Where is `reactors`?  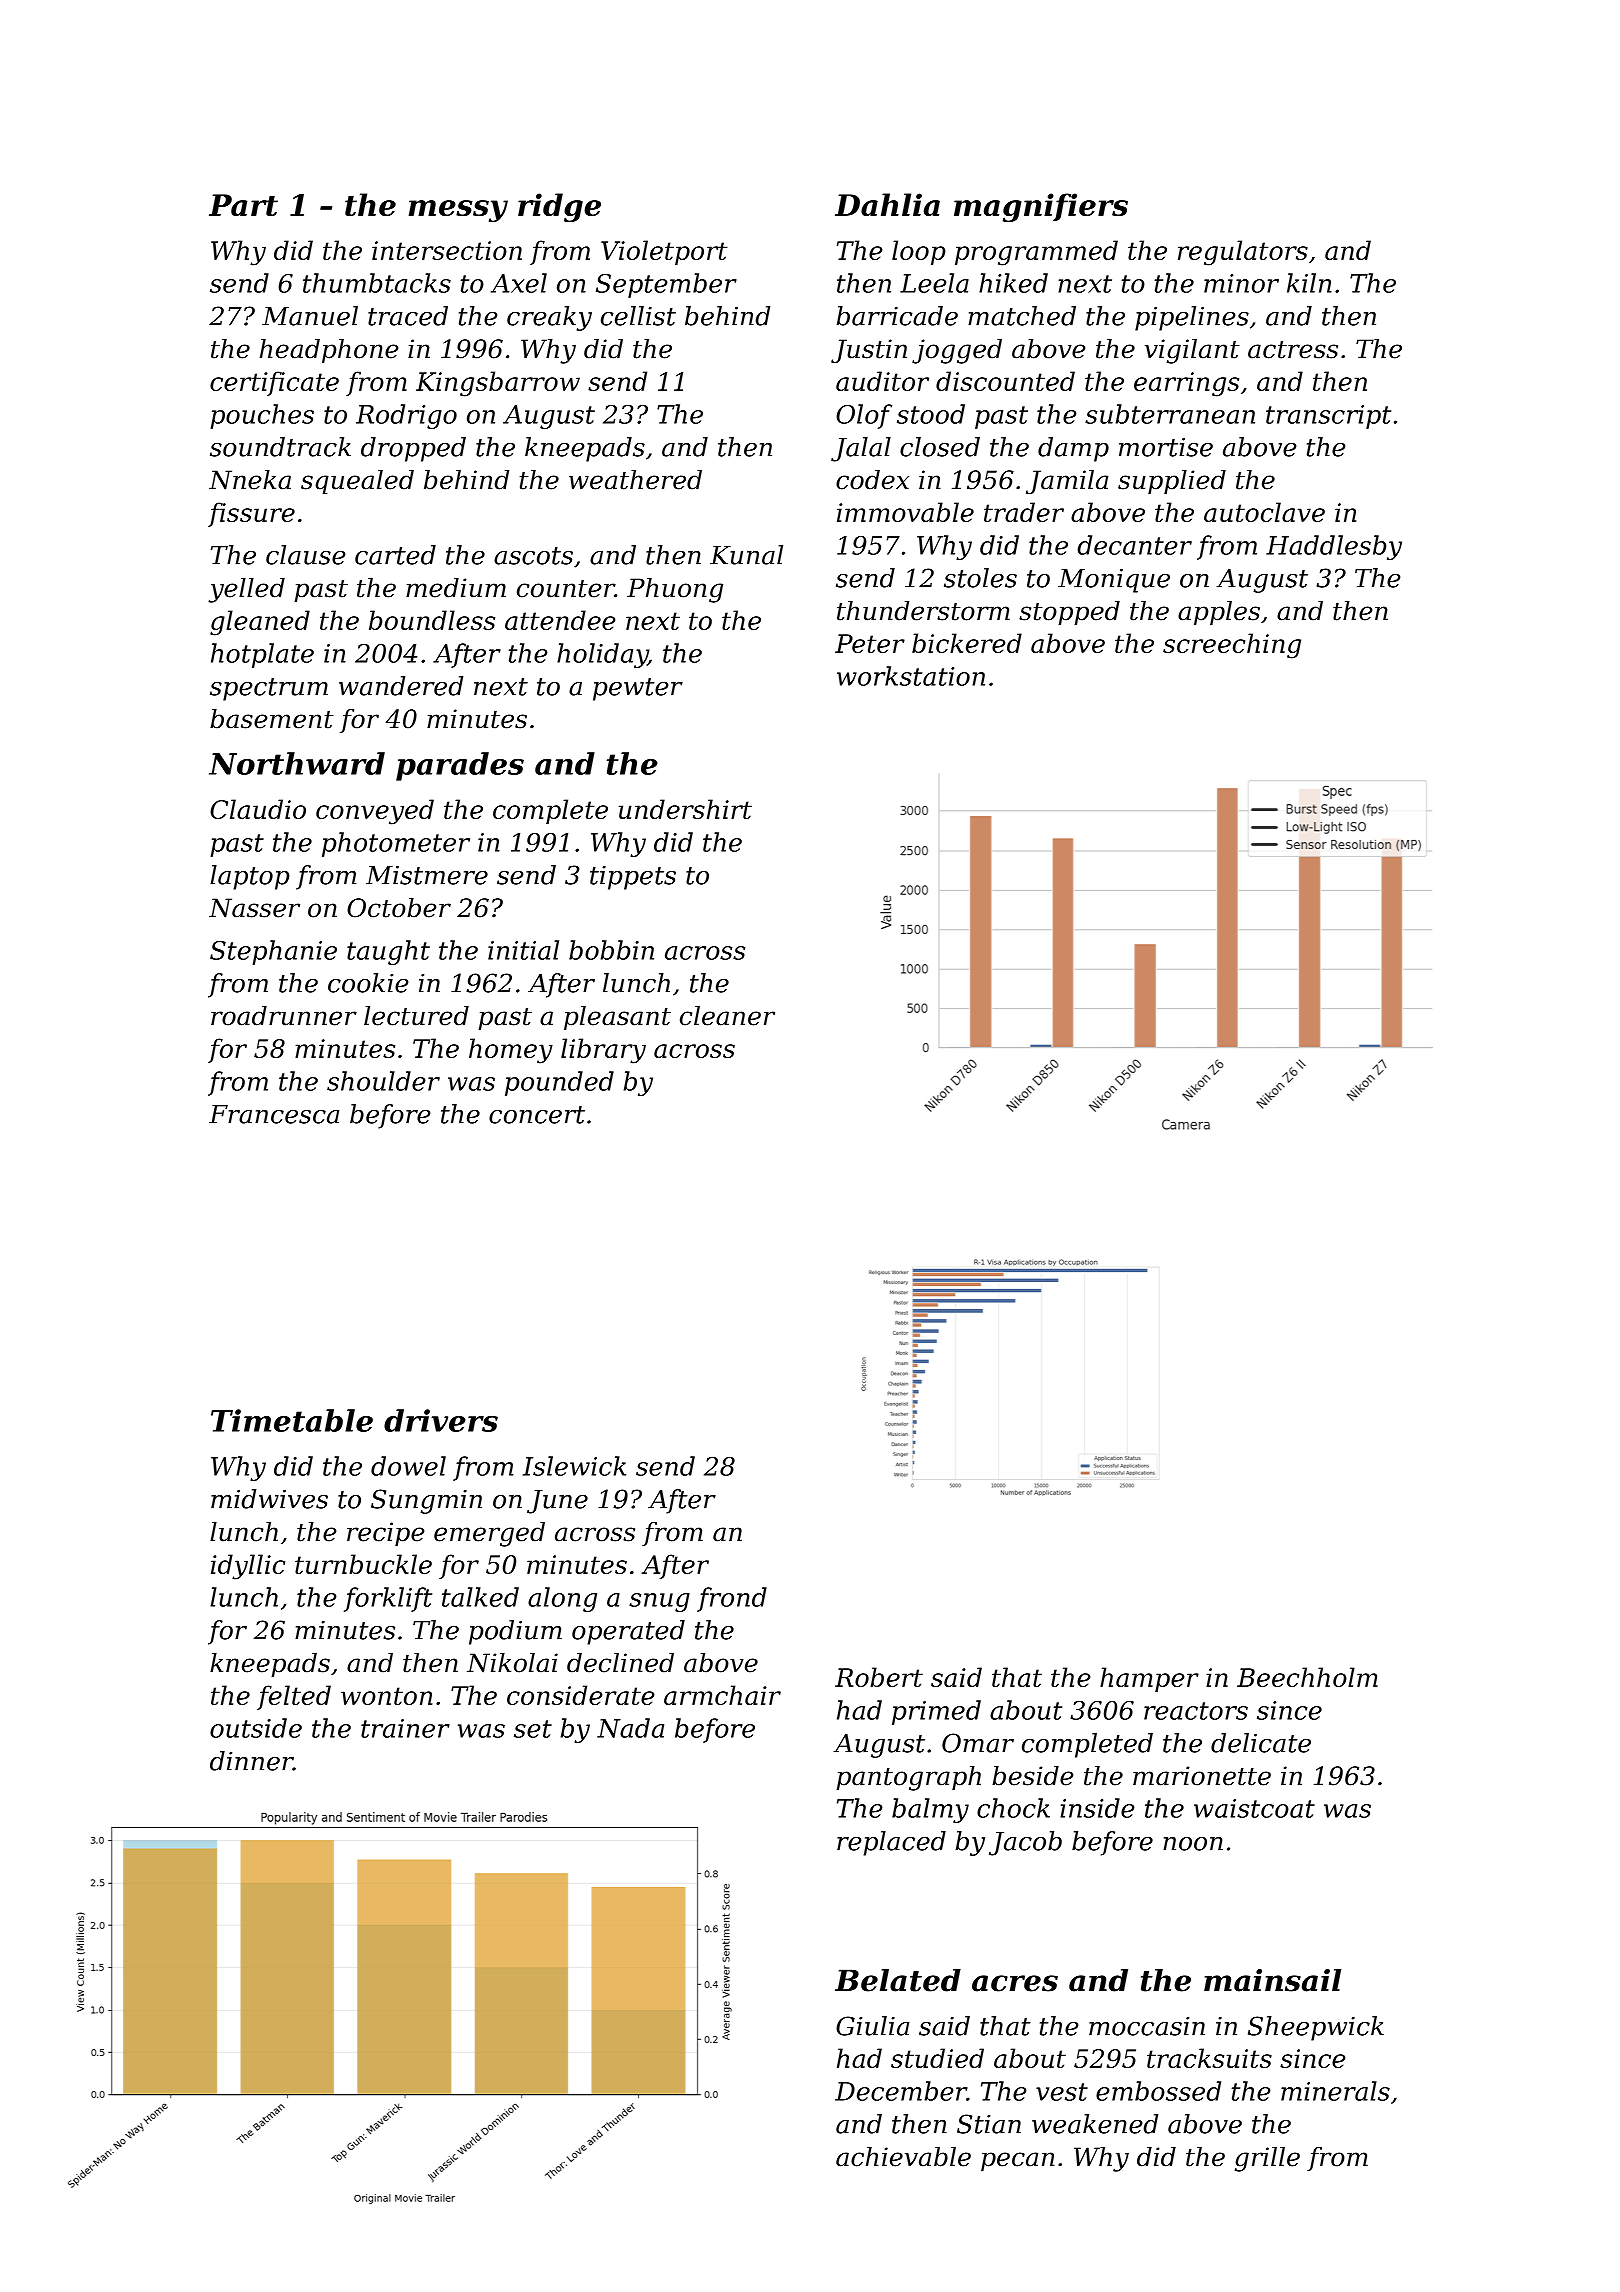
reactors is located at coordinates (1196, 1711).
